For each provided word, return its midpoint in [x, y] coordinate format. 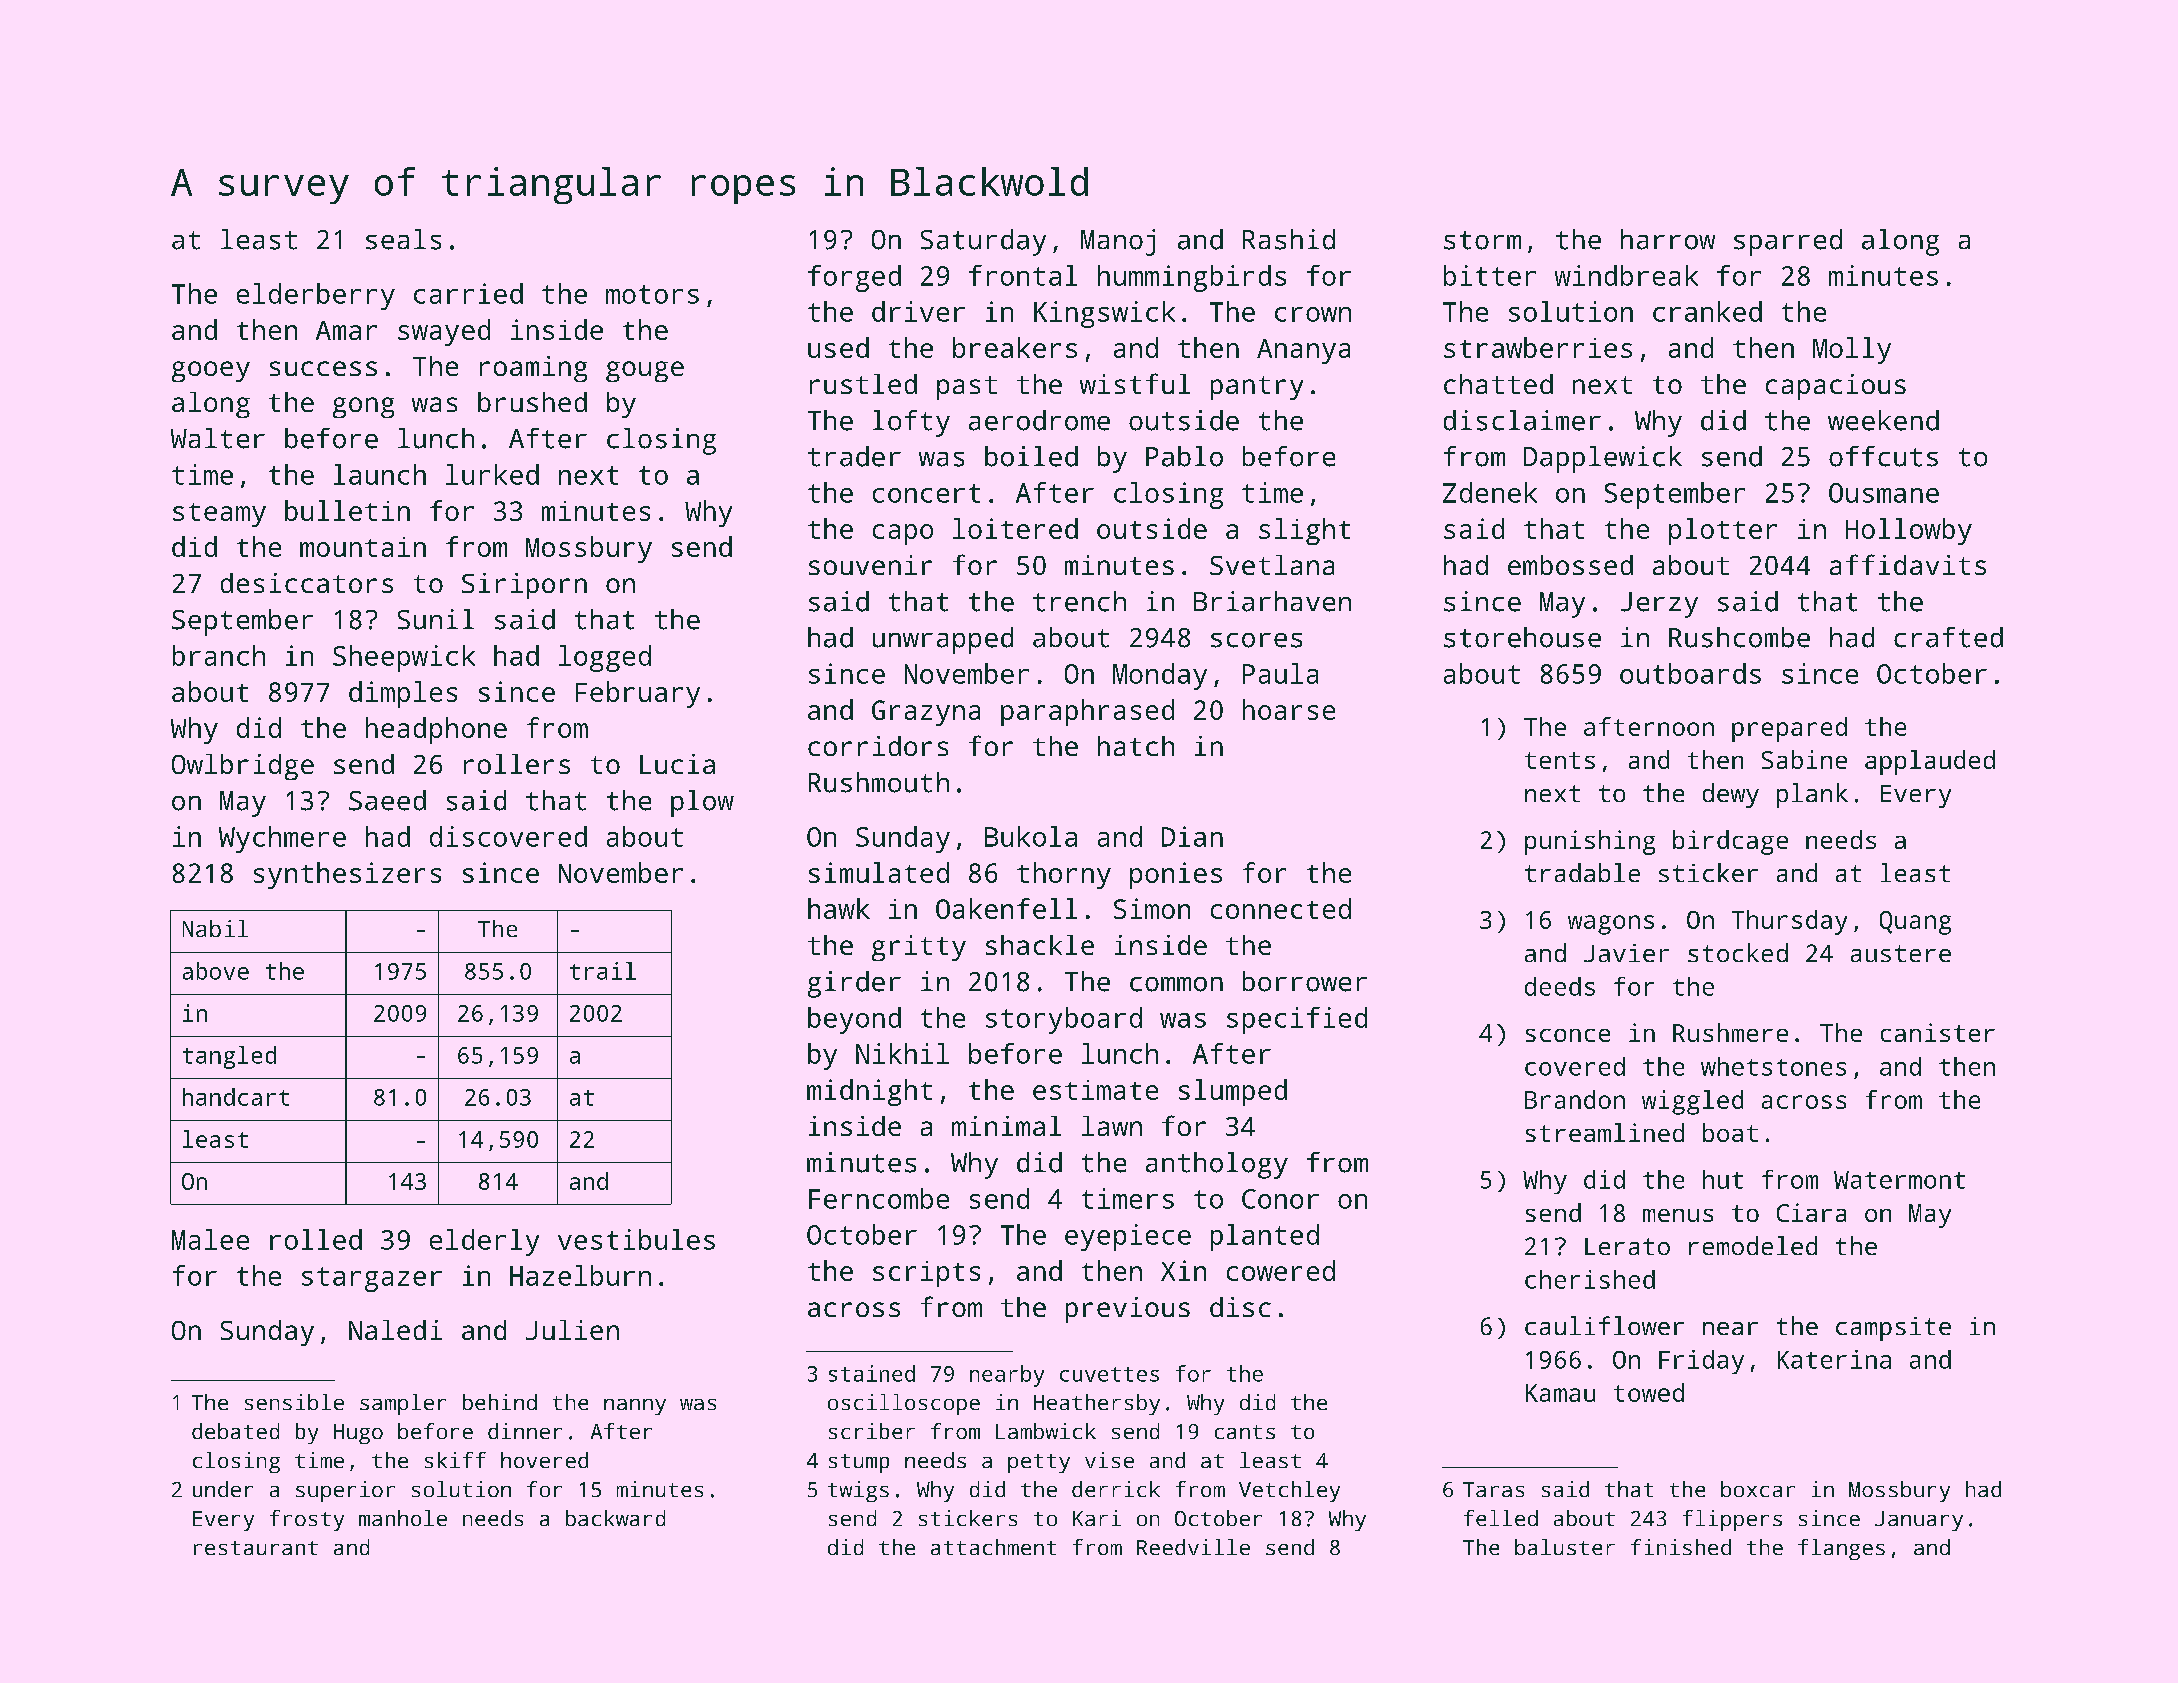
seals [403, 239]
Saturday [983, 242]
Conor [1280, 1199]
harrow [1668, 239]
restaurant [256, 1548]
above [216, 971]
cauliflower [1604, 1325]
